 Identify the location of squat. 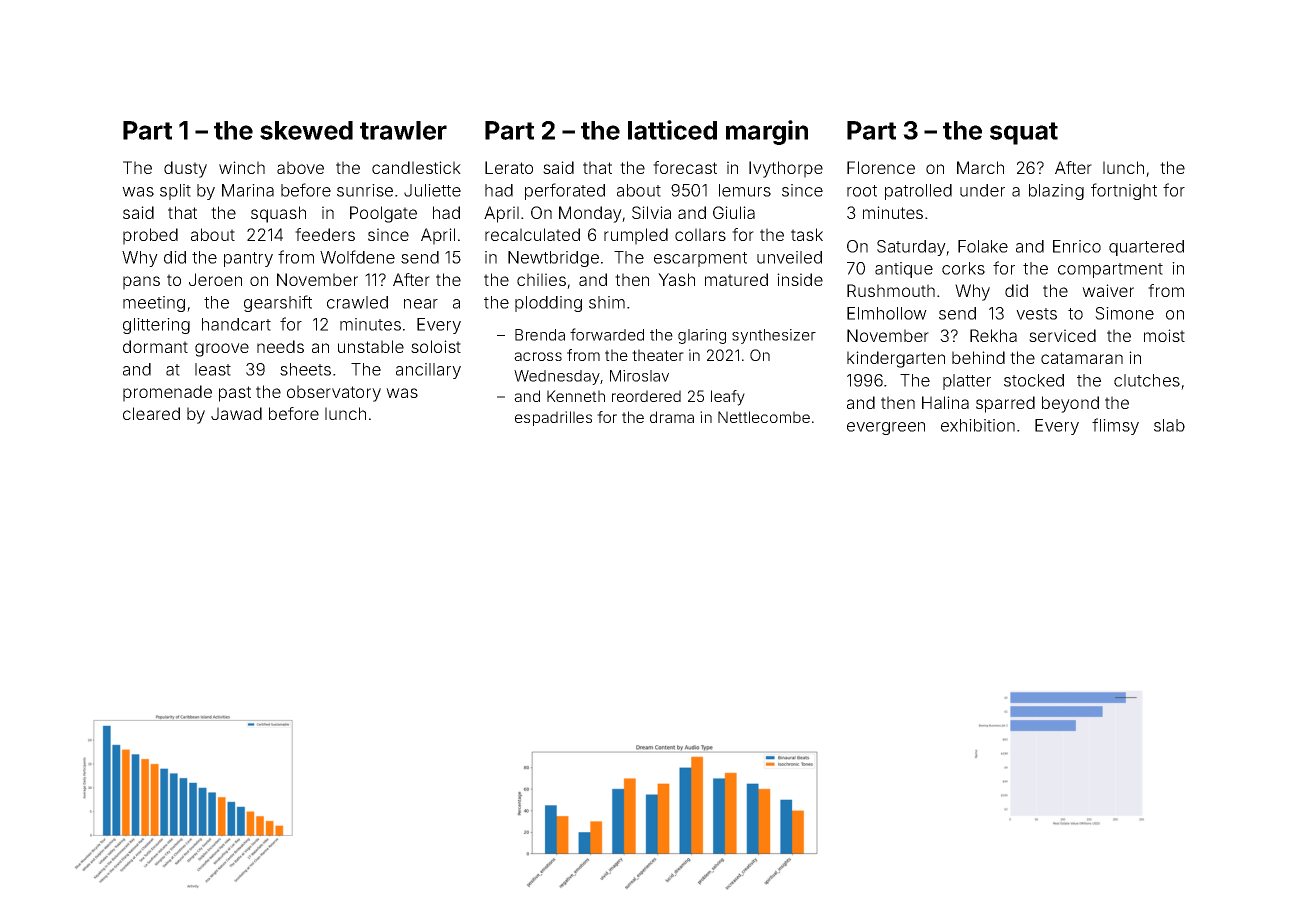
(1024, 133).
